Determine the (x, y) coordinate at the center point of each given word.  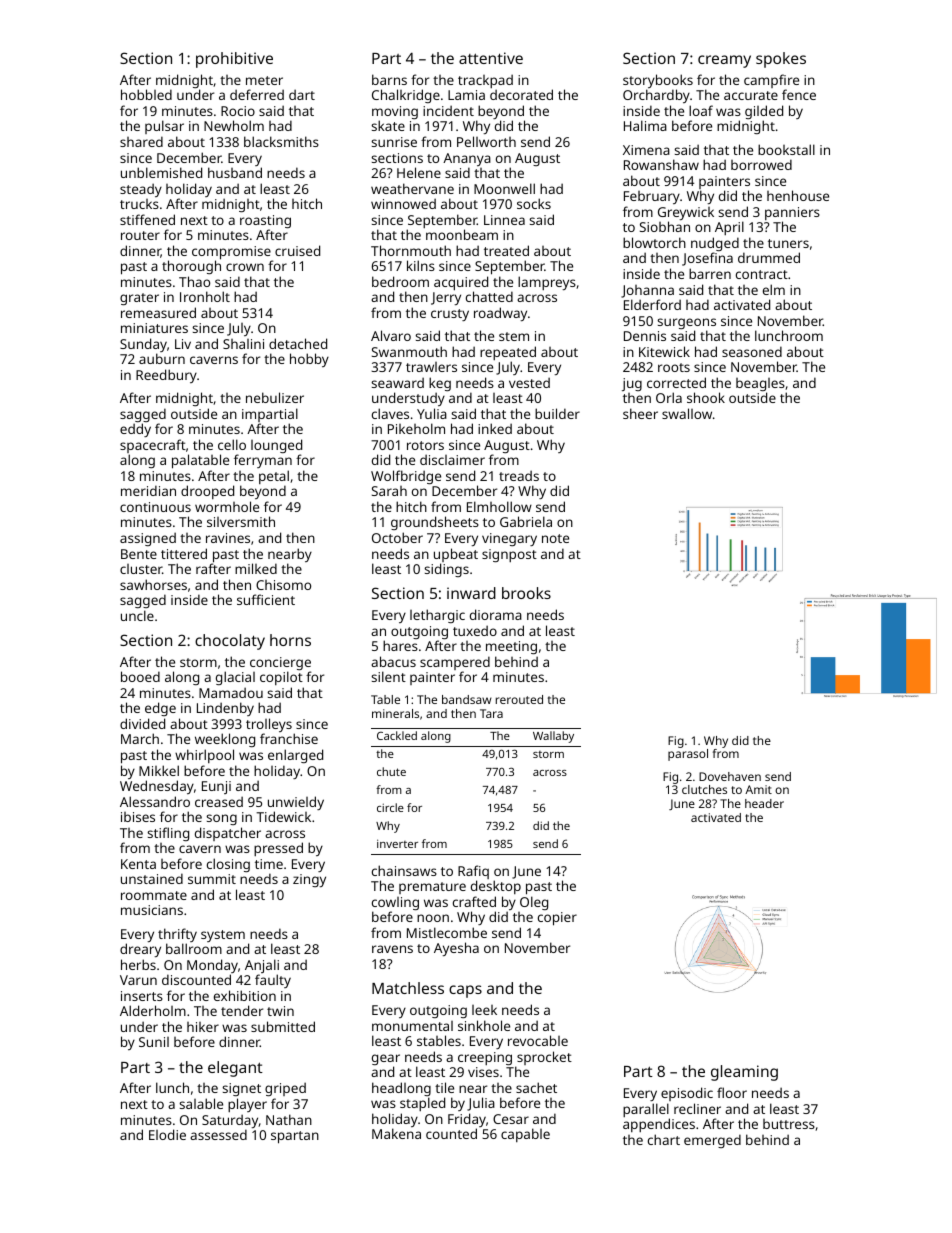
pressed (278, 849)
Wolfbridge (406, 477)
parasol (688, 755)
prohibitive (234, 60)
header (764, 803)
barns (389, 79)
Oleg (534, 903)
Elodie (167, 1134)
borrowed (761, 164)
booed (140, 676)
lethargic (437, 616)
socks (534, 203)
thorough (191, 267)
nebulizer (275, 397)
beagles (760, 384)
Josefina (707, 259)
